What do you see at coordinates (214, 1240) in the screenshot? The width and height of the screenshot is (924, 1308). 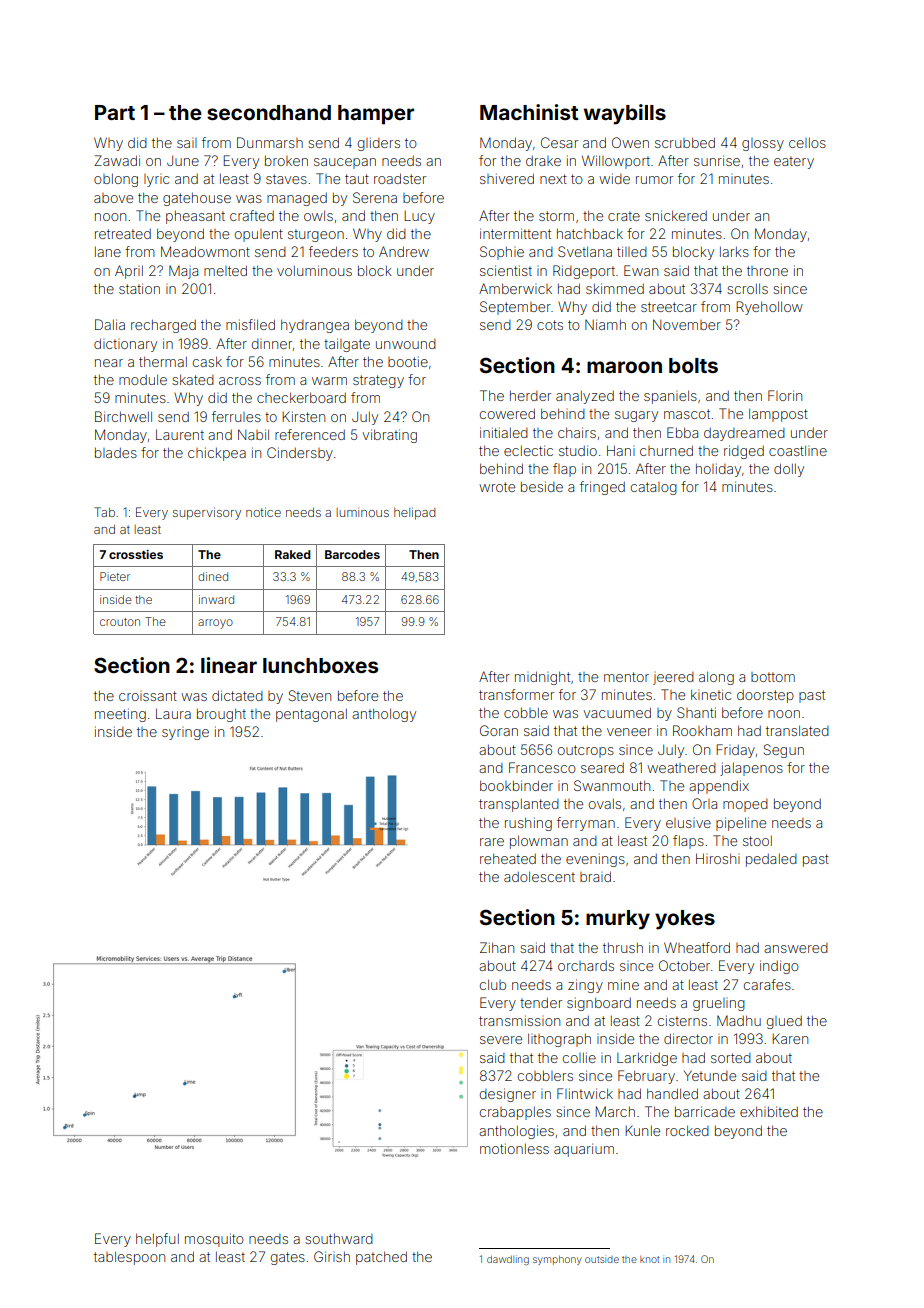 I see `mosquito` at bounding box center [214, 1240].
